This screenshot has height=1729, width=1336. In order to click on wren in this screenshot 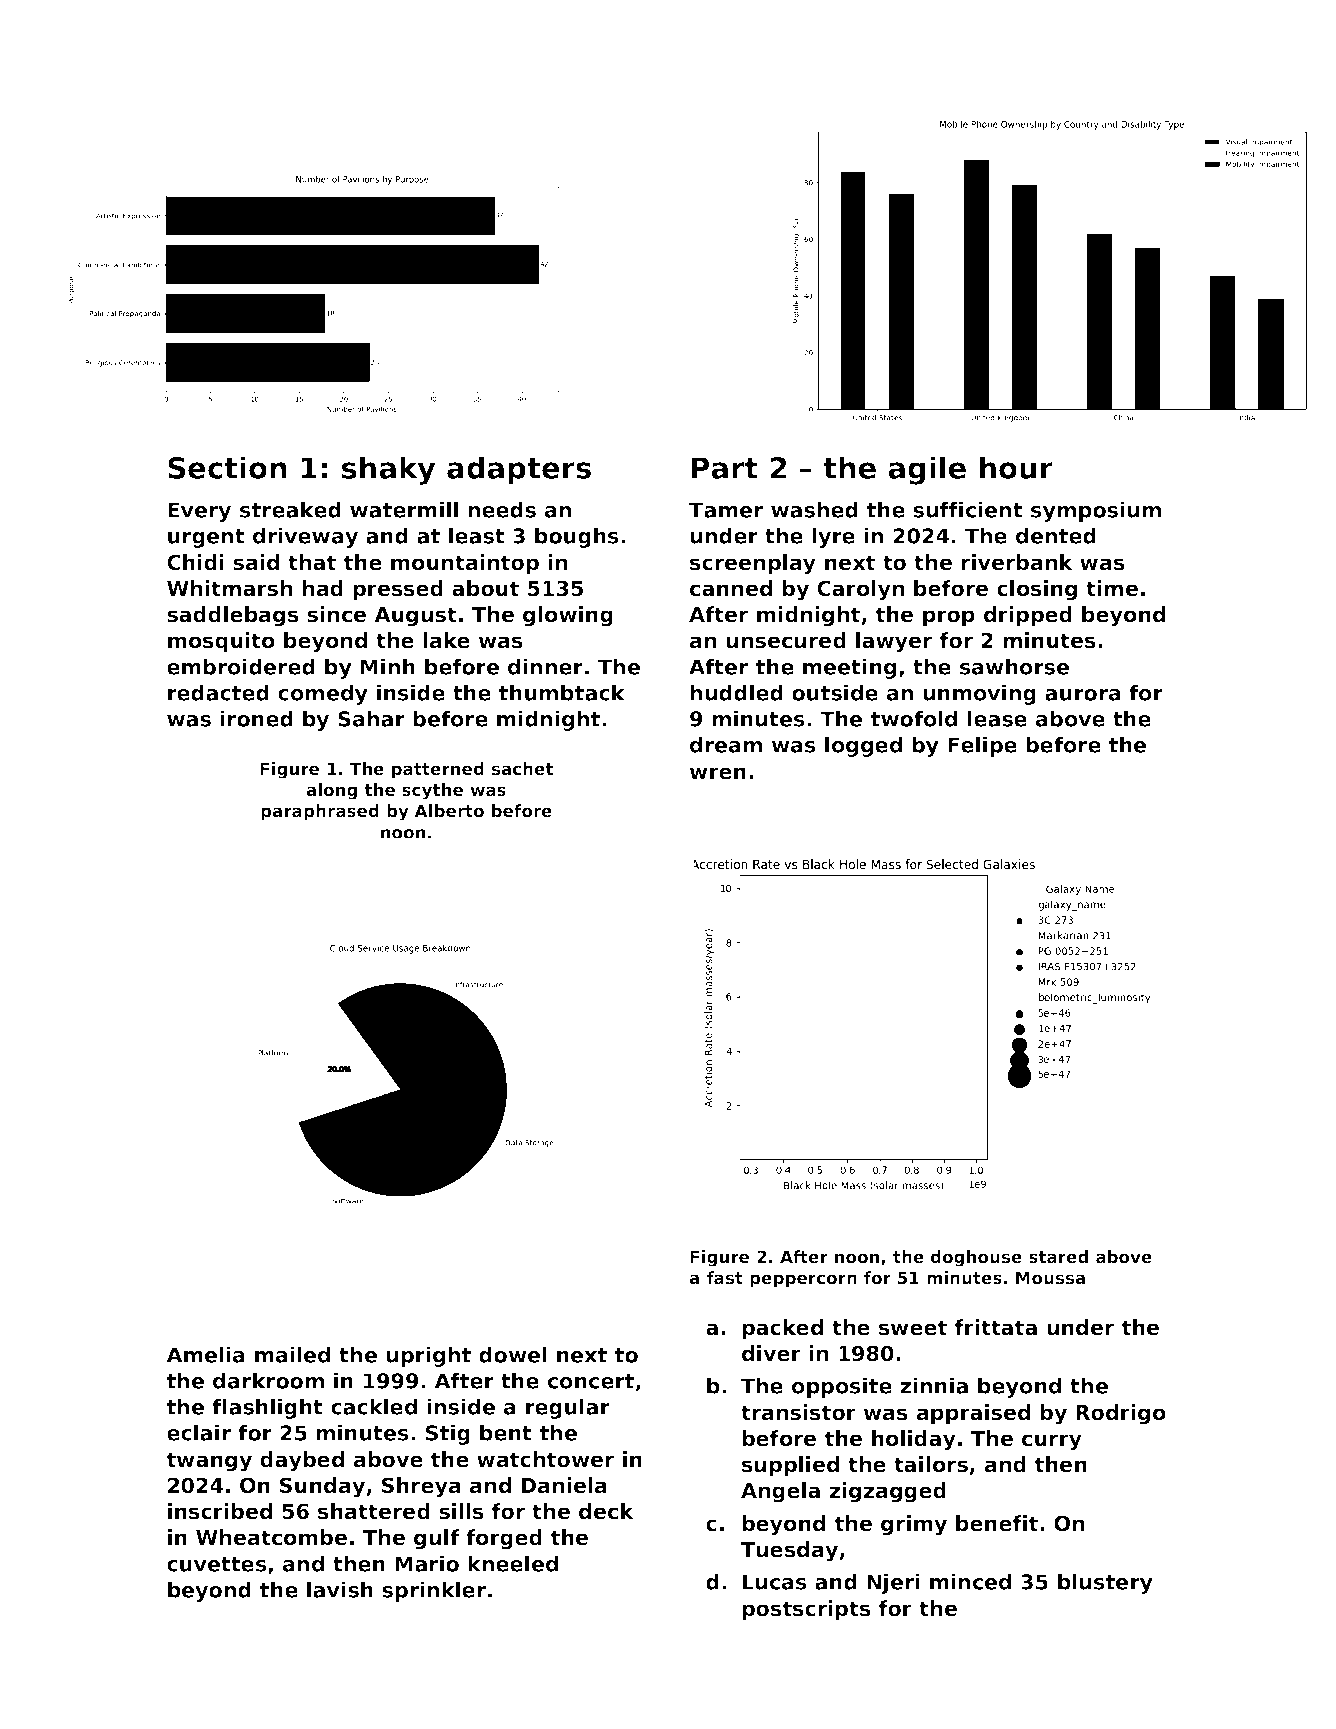, I will do `click(717, 773)`.
